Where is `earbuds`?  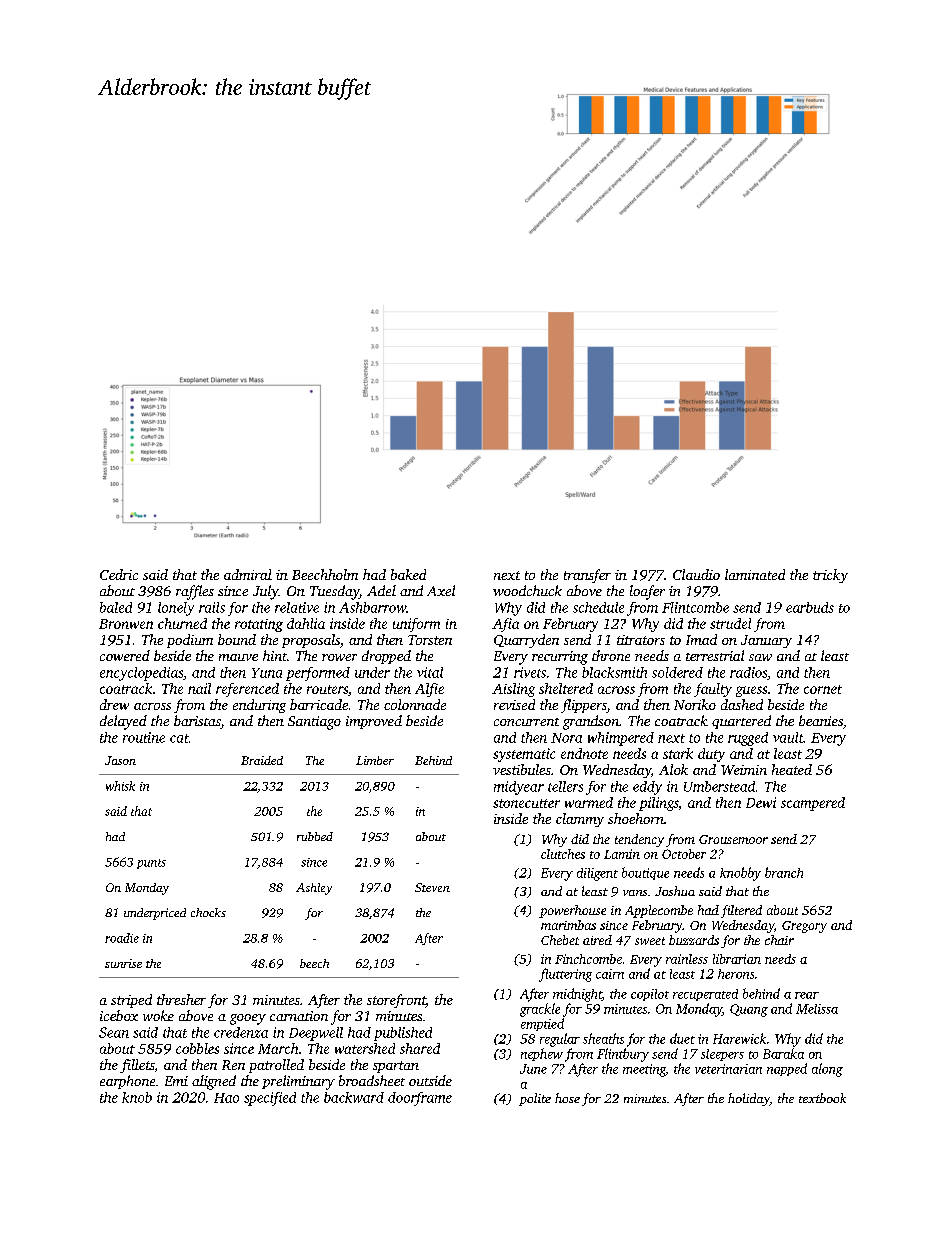
earbuds is located at coordinates (810, 607).
